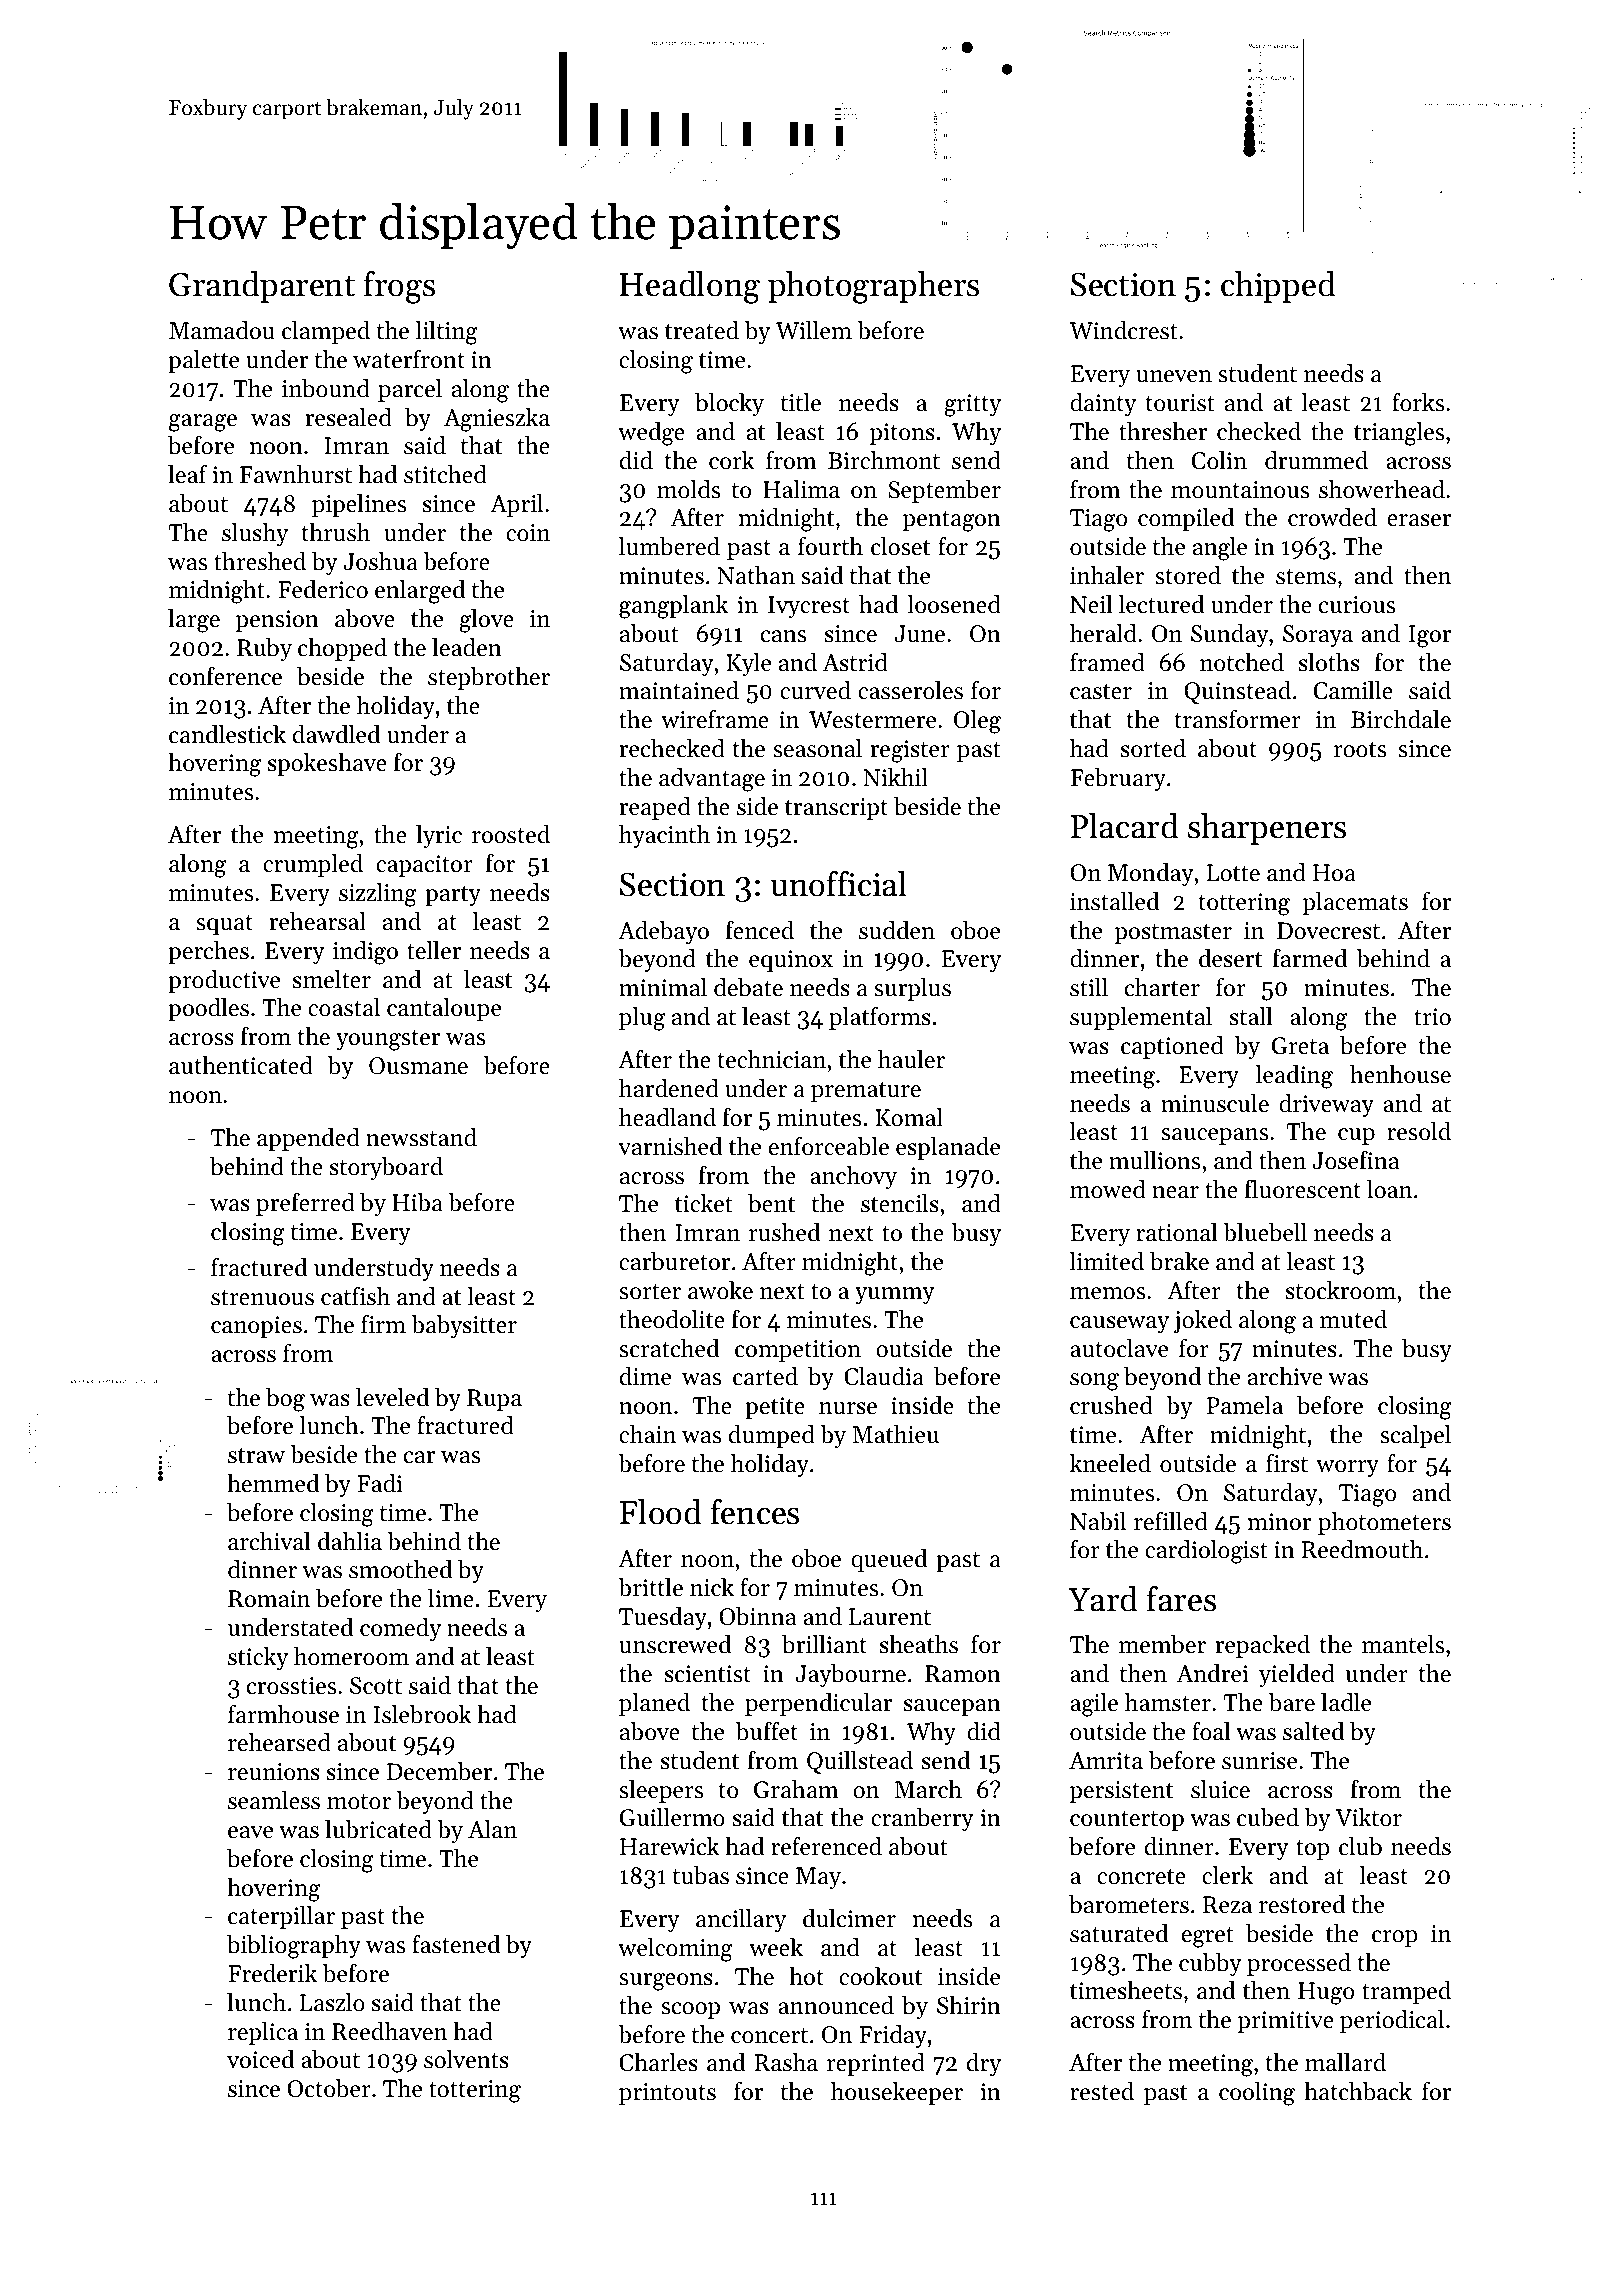 This image has height=2292, width=1620. Describe the element at coordinates (1108, 1189) in the image. I see `mowed` at that location.
